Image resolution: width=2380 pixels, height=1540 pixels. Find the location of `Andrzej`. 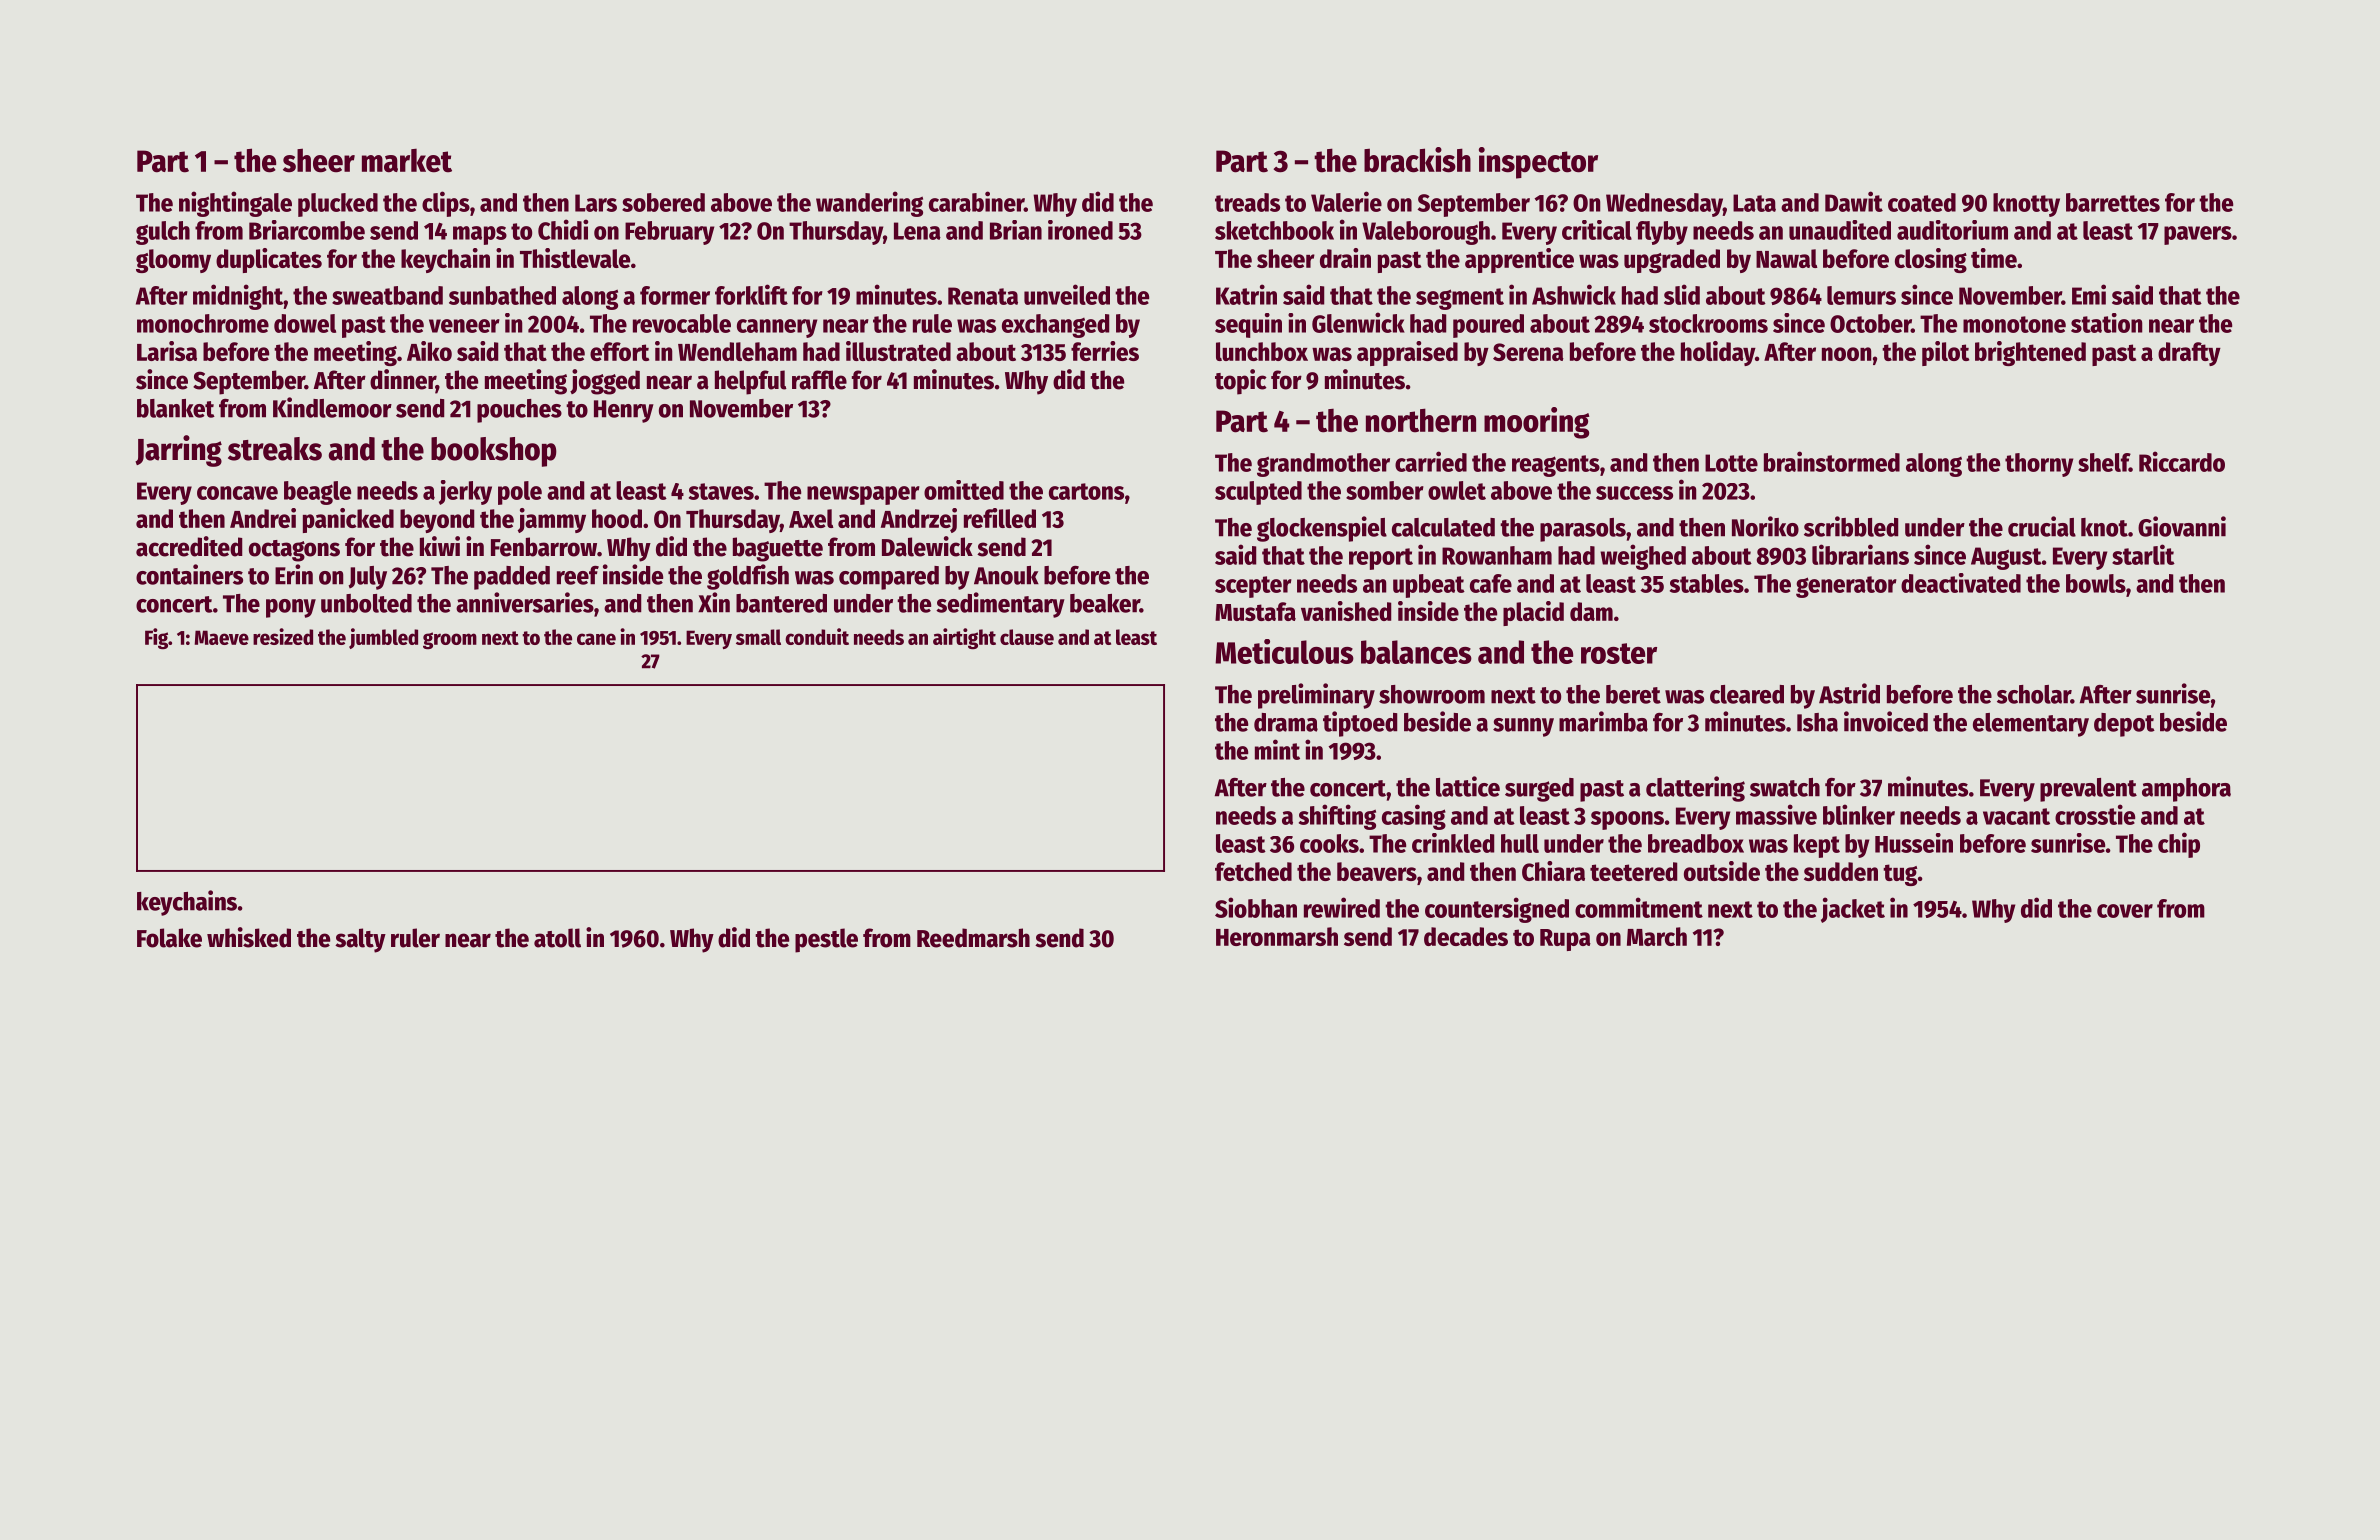

Andrzej is located at coordinates (919, 520).
